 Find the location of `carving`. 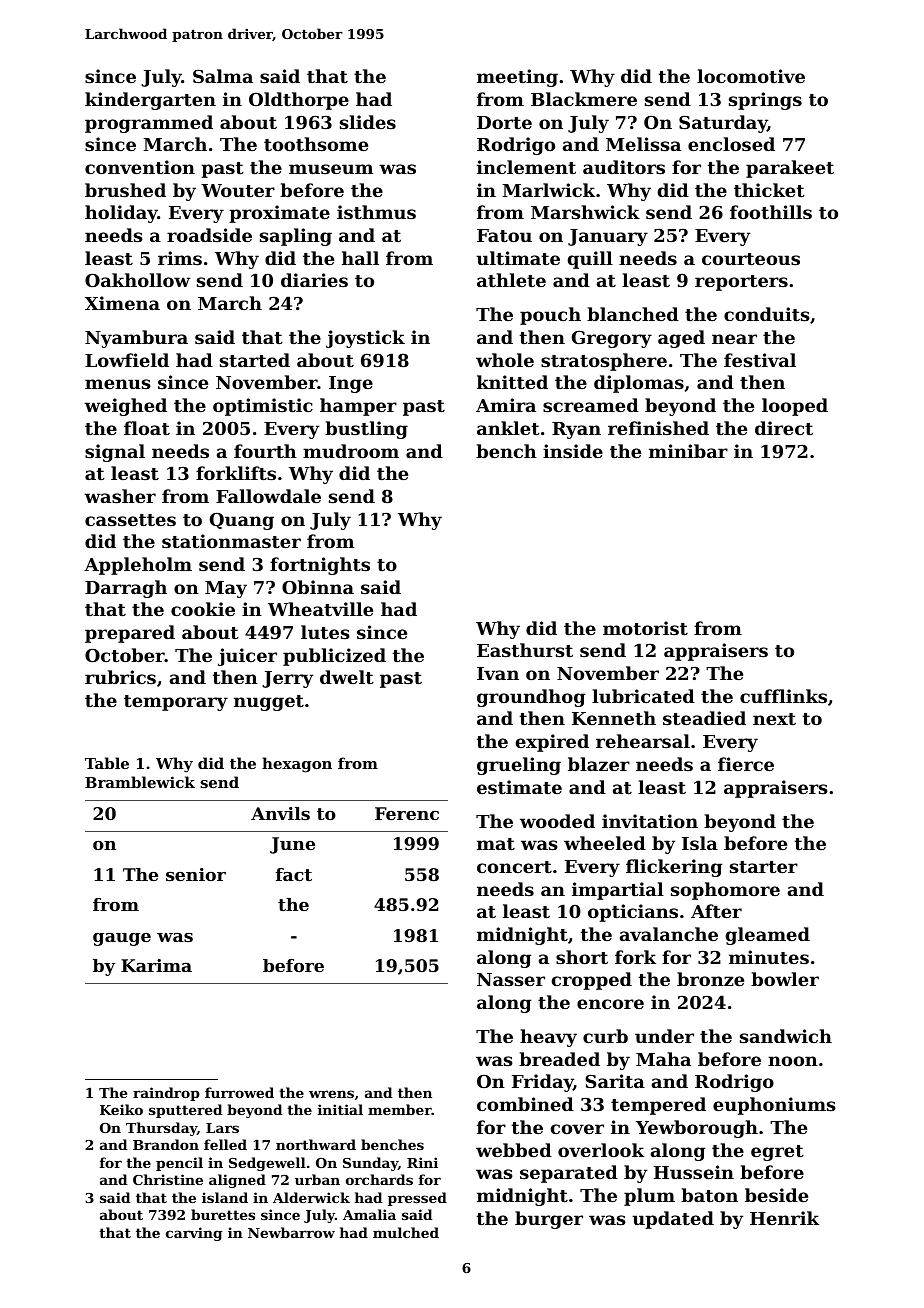

carving is located at coordinates (194, 1234).
